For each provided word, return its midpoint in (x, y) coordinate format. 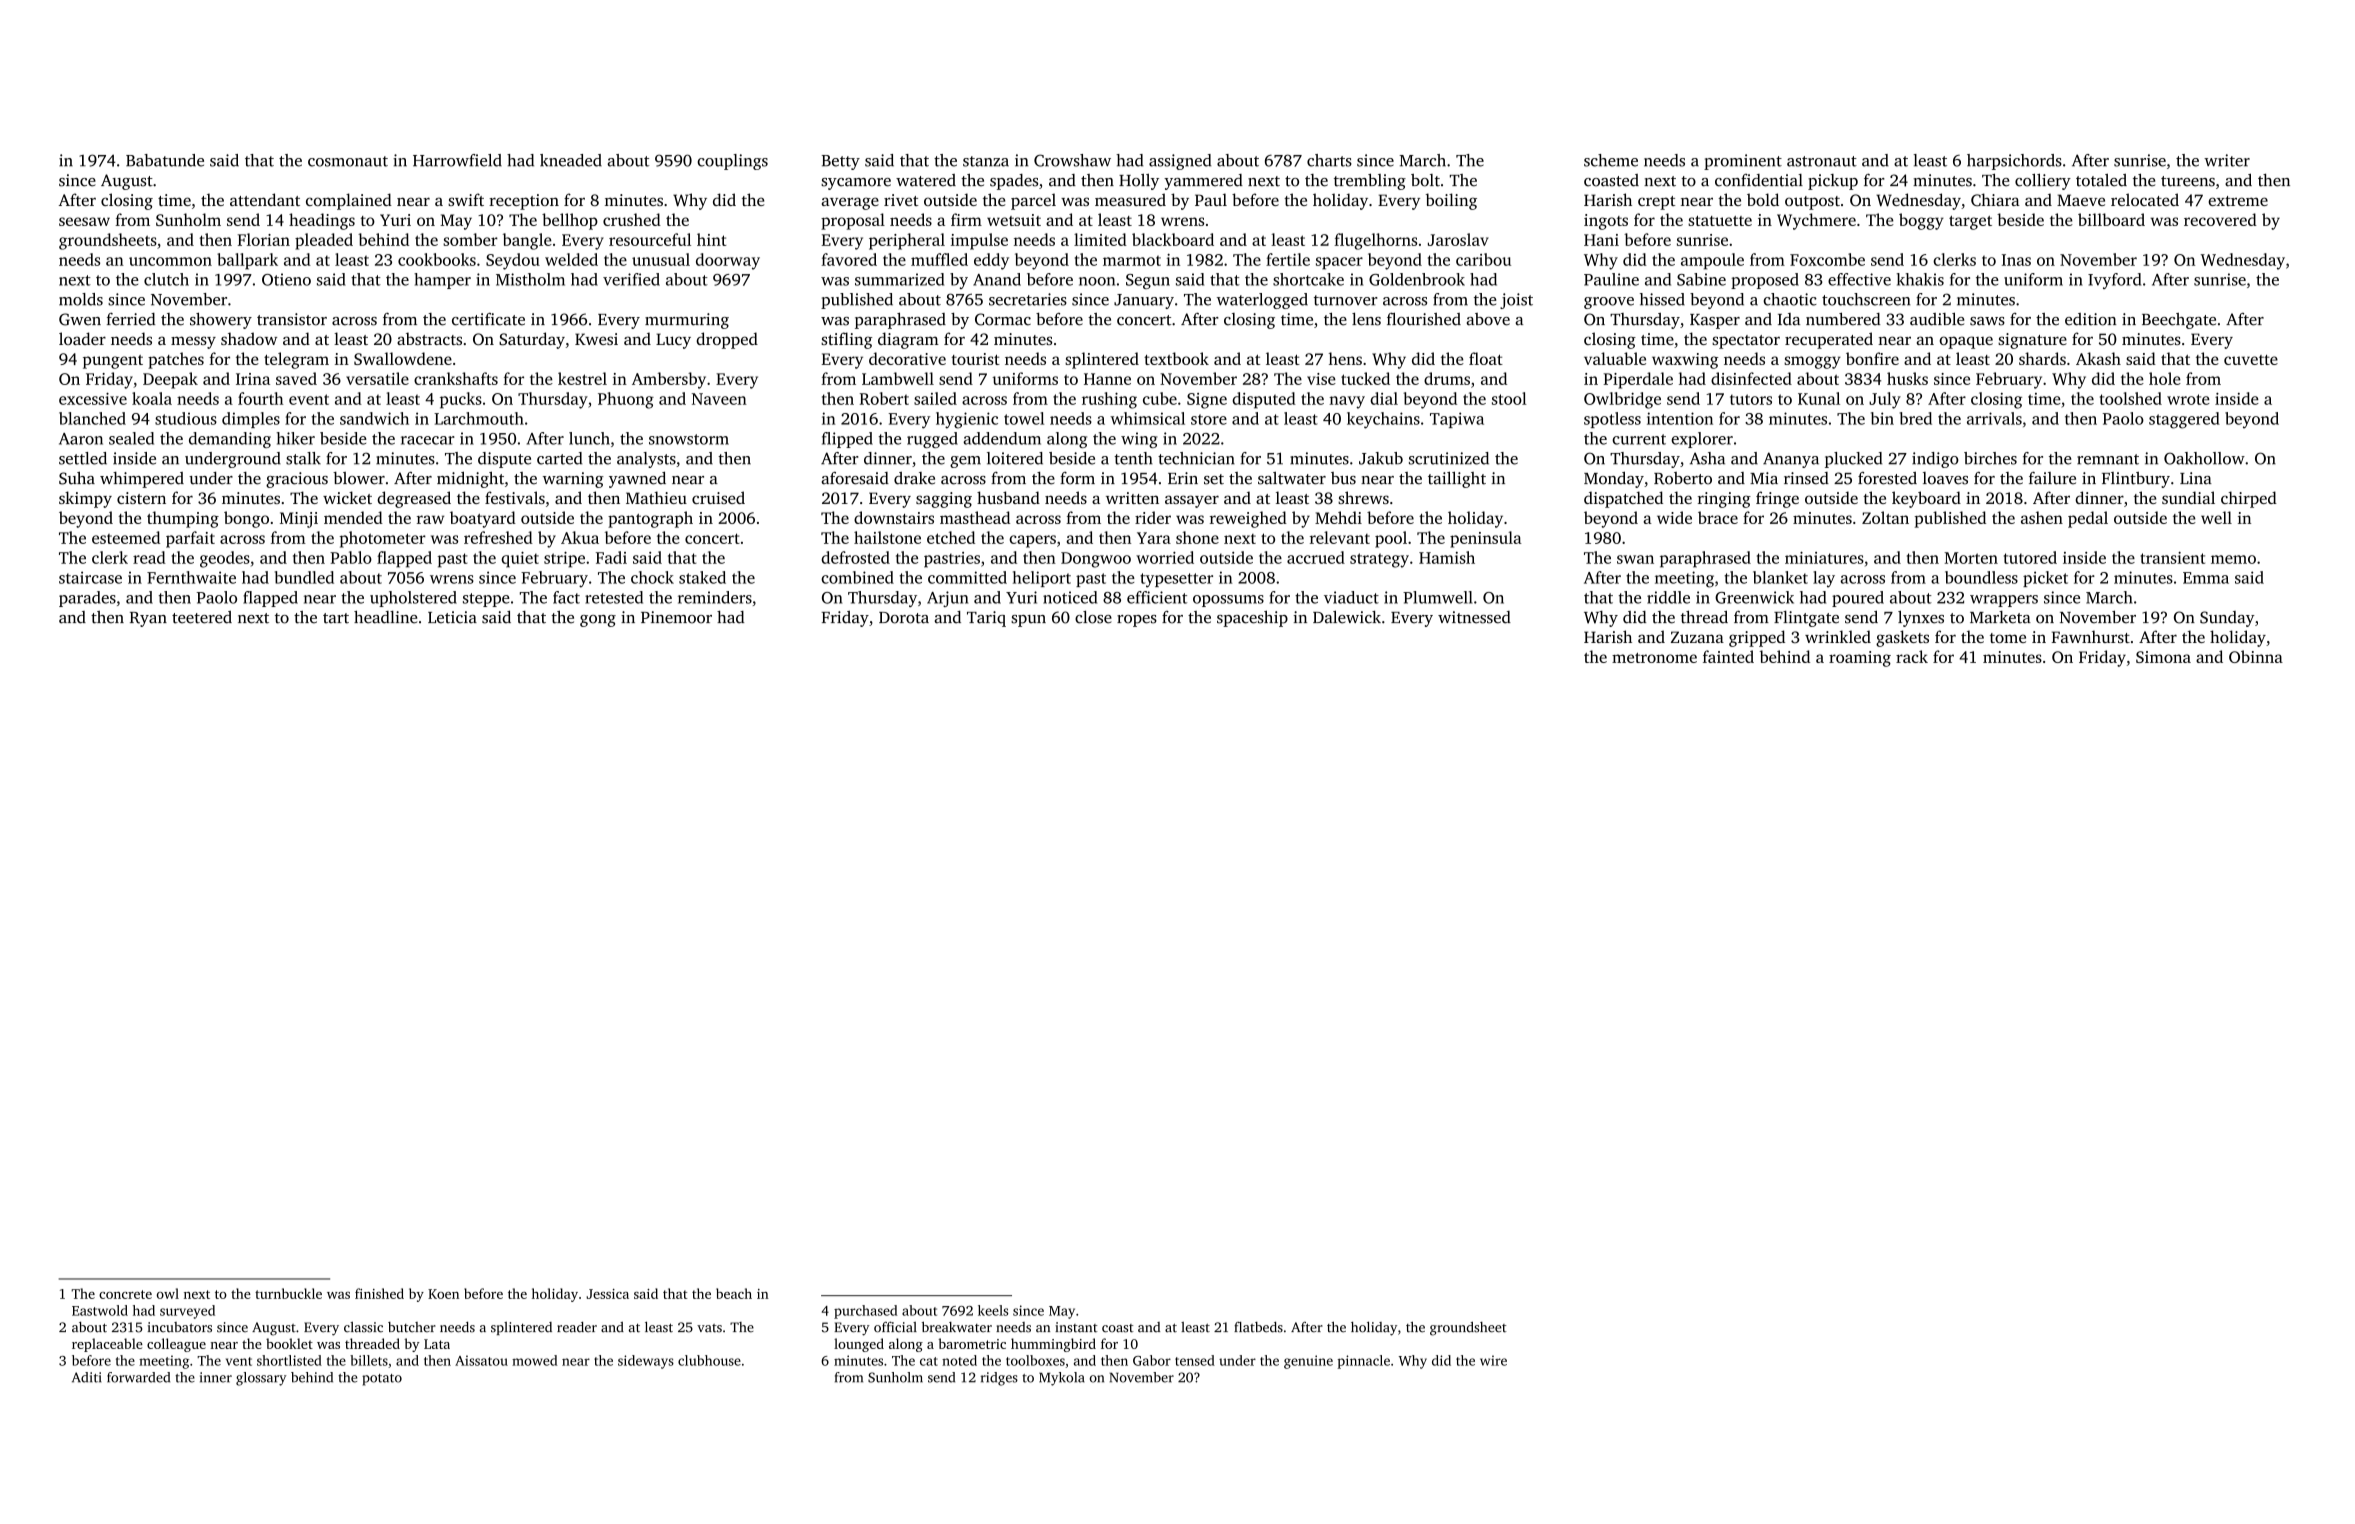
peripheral (907, 241)
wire (1493, 1360)
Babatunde (165, 160)
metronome (1654, 658)
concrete (125, 1294)
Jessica (607, 1294)
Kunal (1819, 398)
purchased (865, 1312)
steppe (486, 600)
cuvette (2251, 360)
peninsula (1486, 539)
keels (993, 1310)
